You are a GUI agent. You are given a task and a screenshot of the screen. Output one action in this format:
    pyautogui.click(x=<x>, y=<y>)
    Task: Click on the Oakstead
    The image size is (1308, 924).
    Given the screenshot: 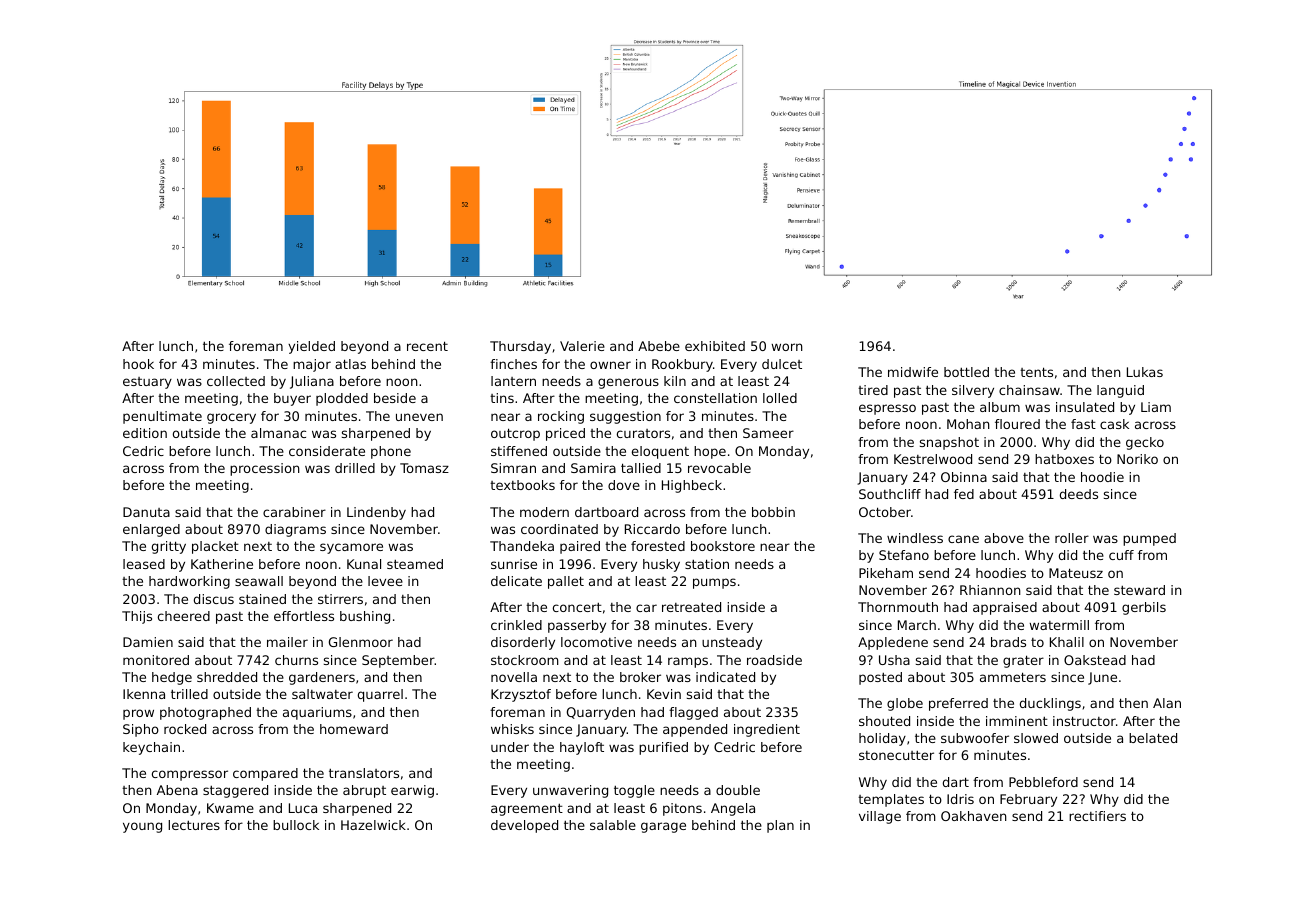 What is the action you would take?
    pyautogui.click(x=1095, y=660)
